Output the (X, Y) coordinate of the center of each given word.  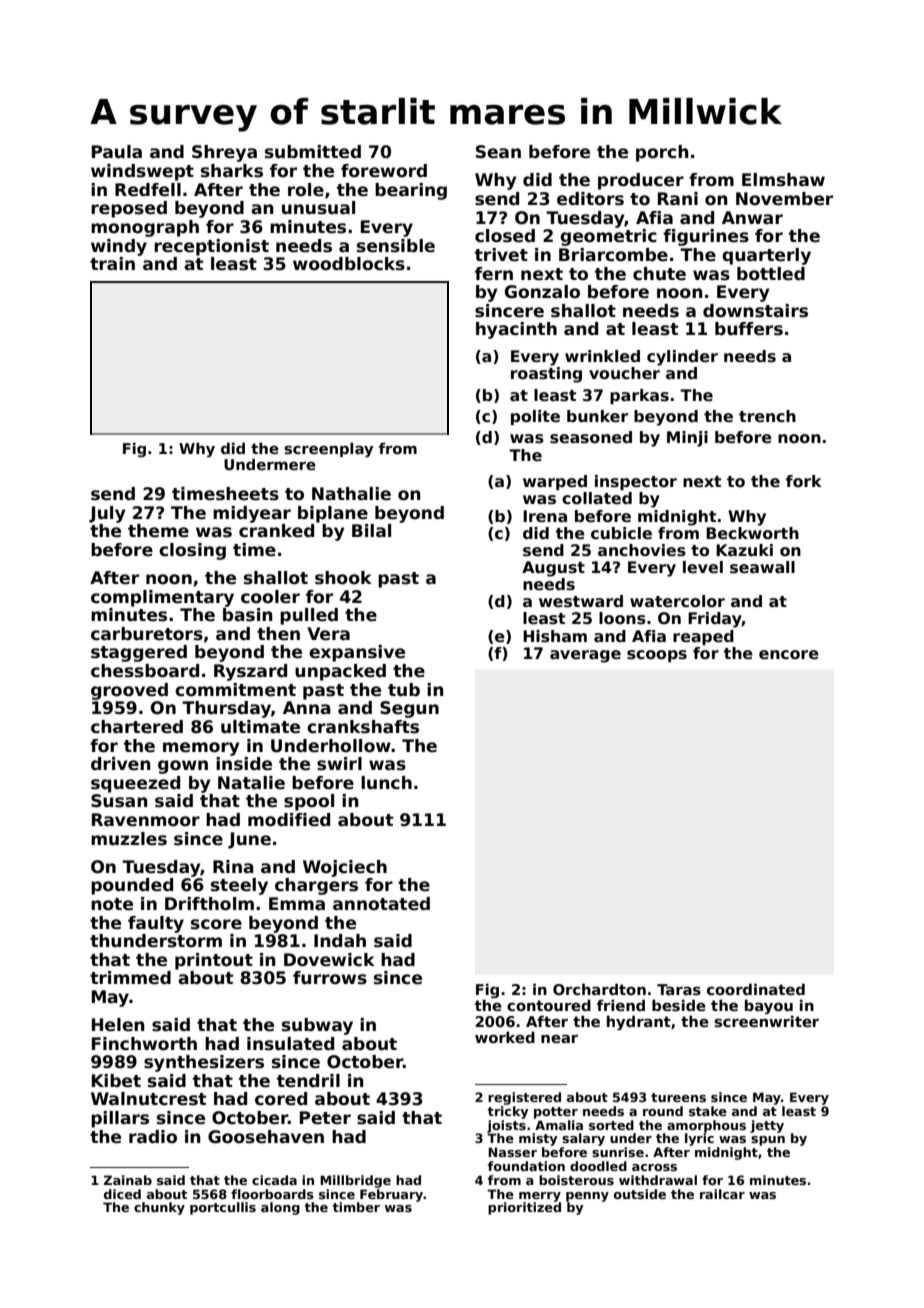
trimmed (130, 978)
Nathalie (351, 494)
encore (789, 655)
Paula (117, 152)
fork (804, 481)
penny (587, 1197)
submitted (313, 152)
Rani (678, 199)
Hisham (555, 636)
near (559, 1038)
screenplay (328, 449)
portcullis (223, 1208)
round (663, 1111)
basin (248, 615)
